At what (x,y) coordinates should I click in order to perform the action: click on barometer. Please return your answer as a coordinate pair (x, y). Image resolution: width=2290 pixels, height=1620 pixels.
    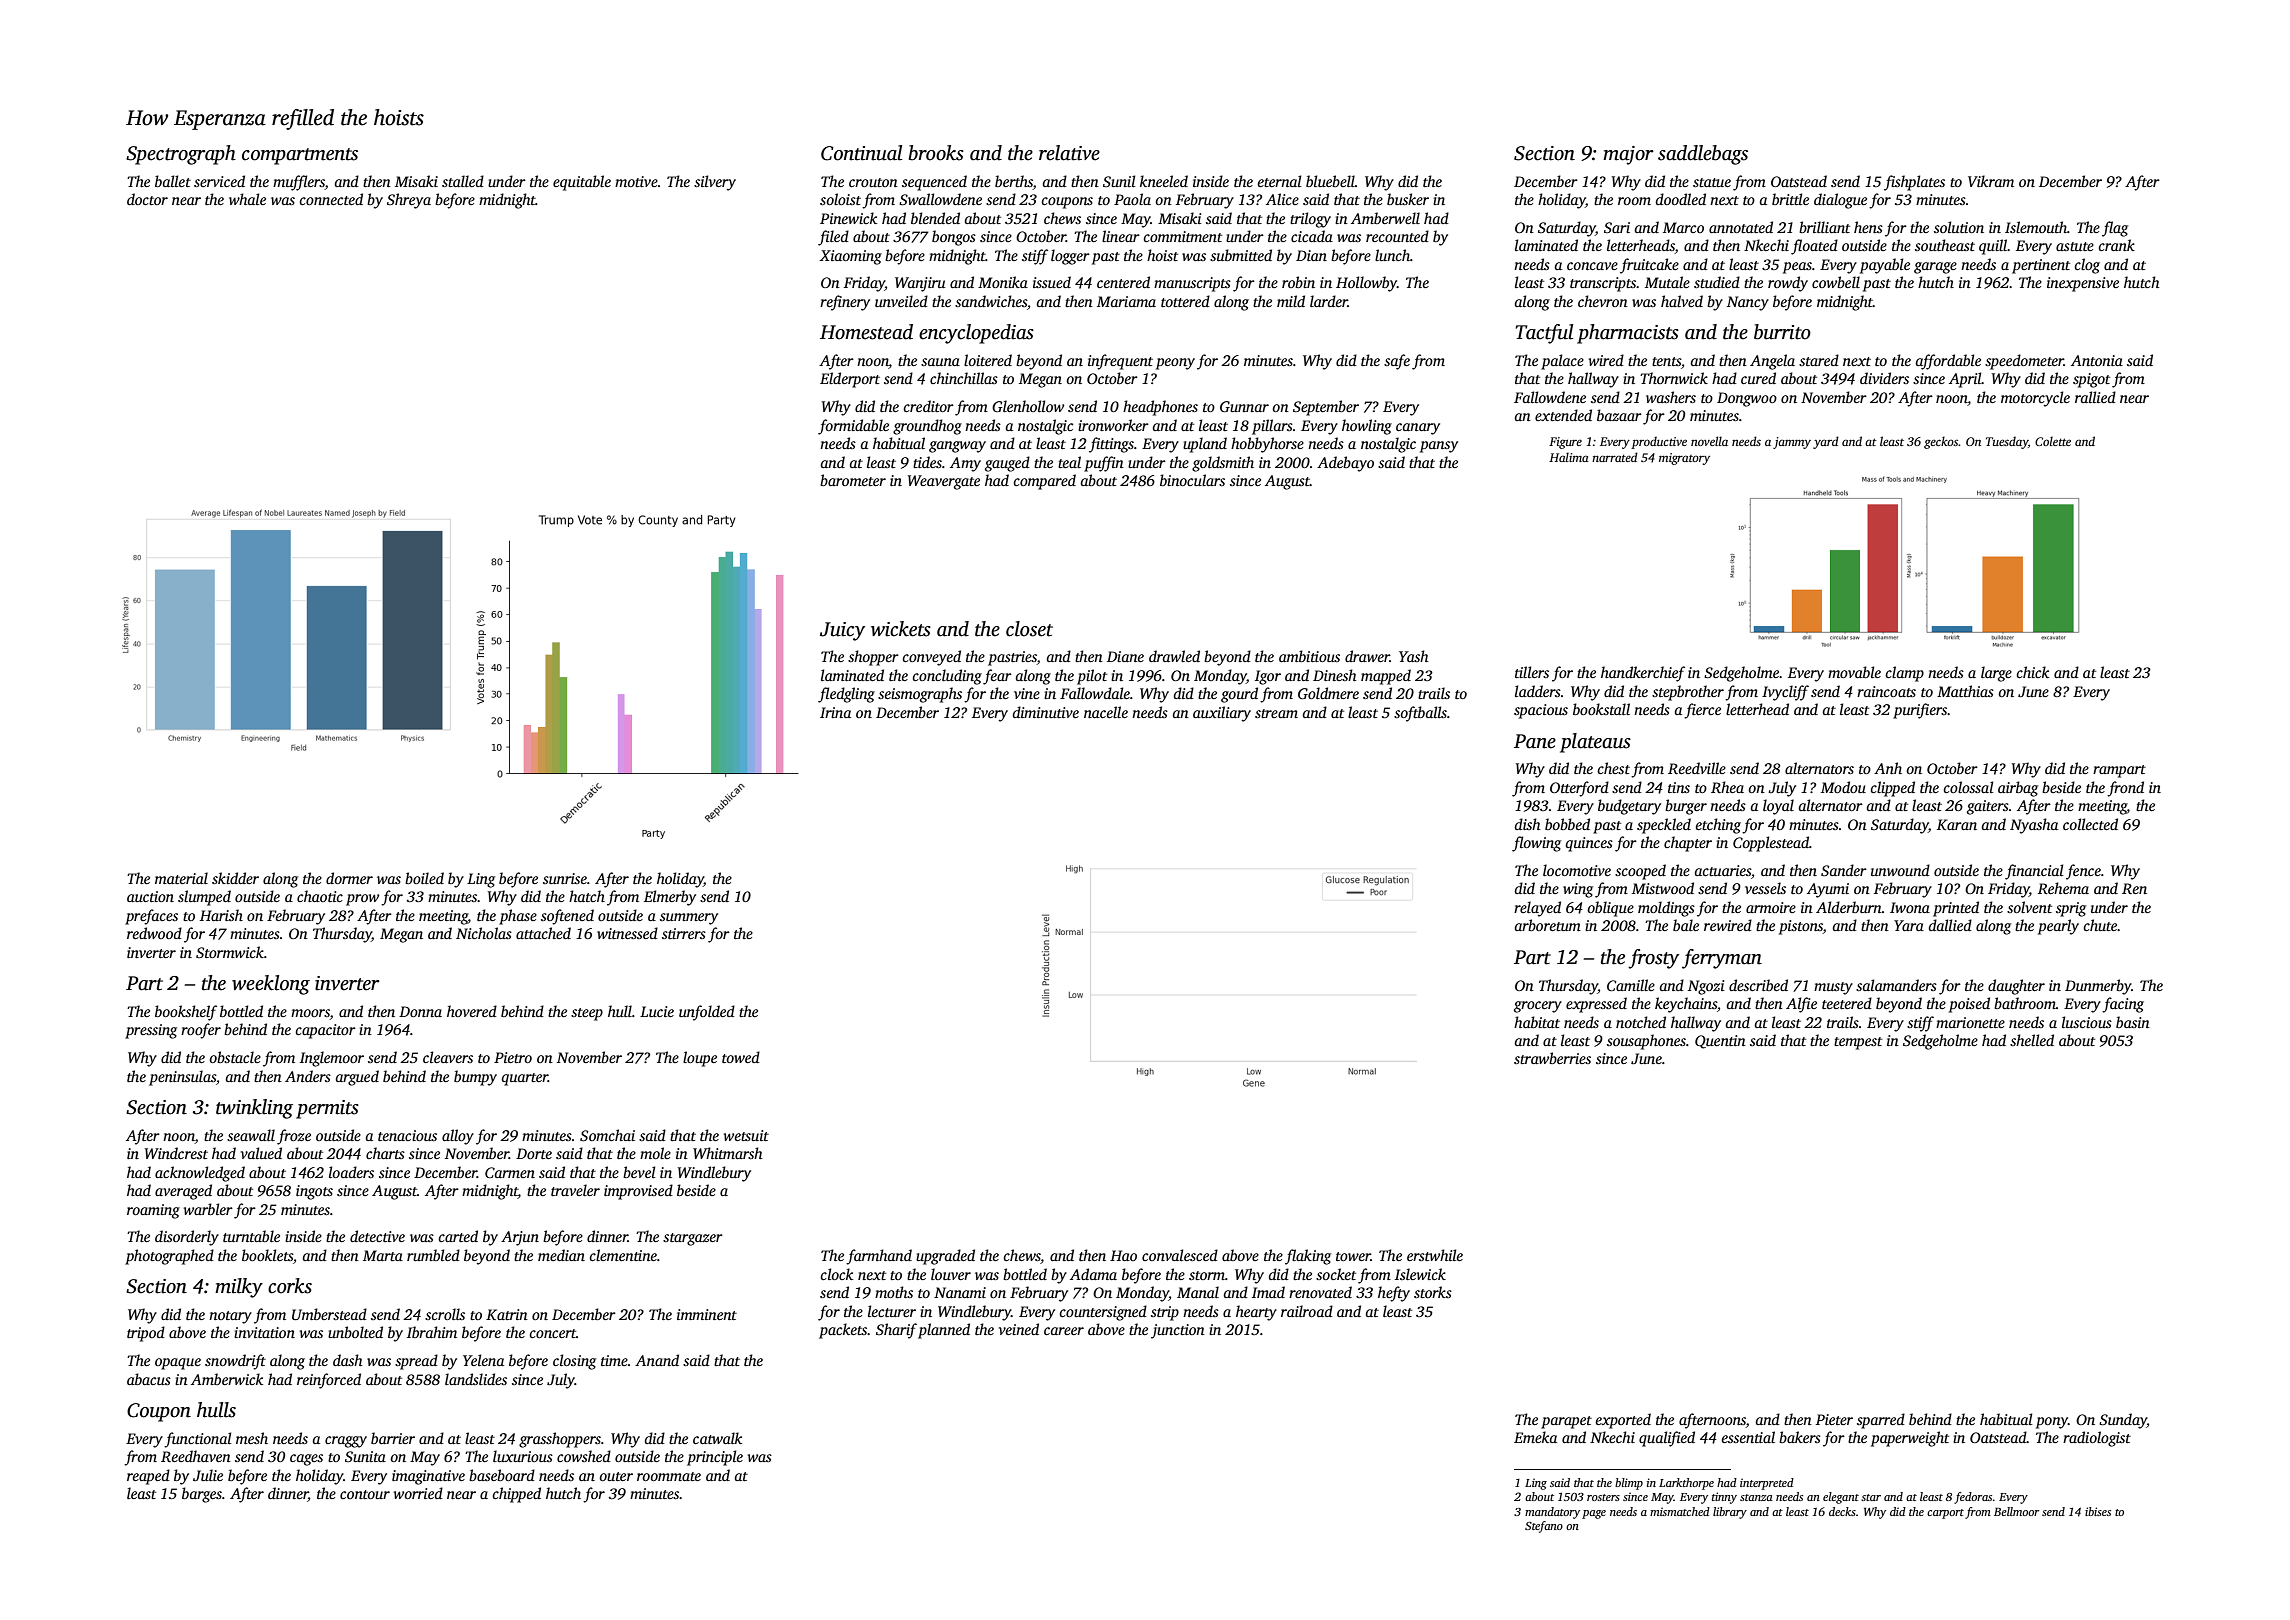
    Looking at the image, I should click on (853, 480).
